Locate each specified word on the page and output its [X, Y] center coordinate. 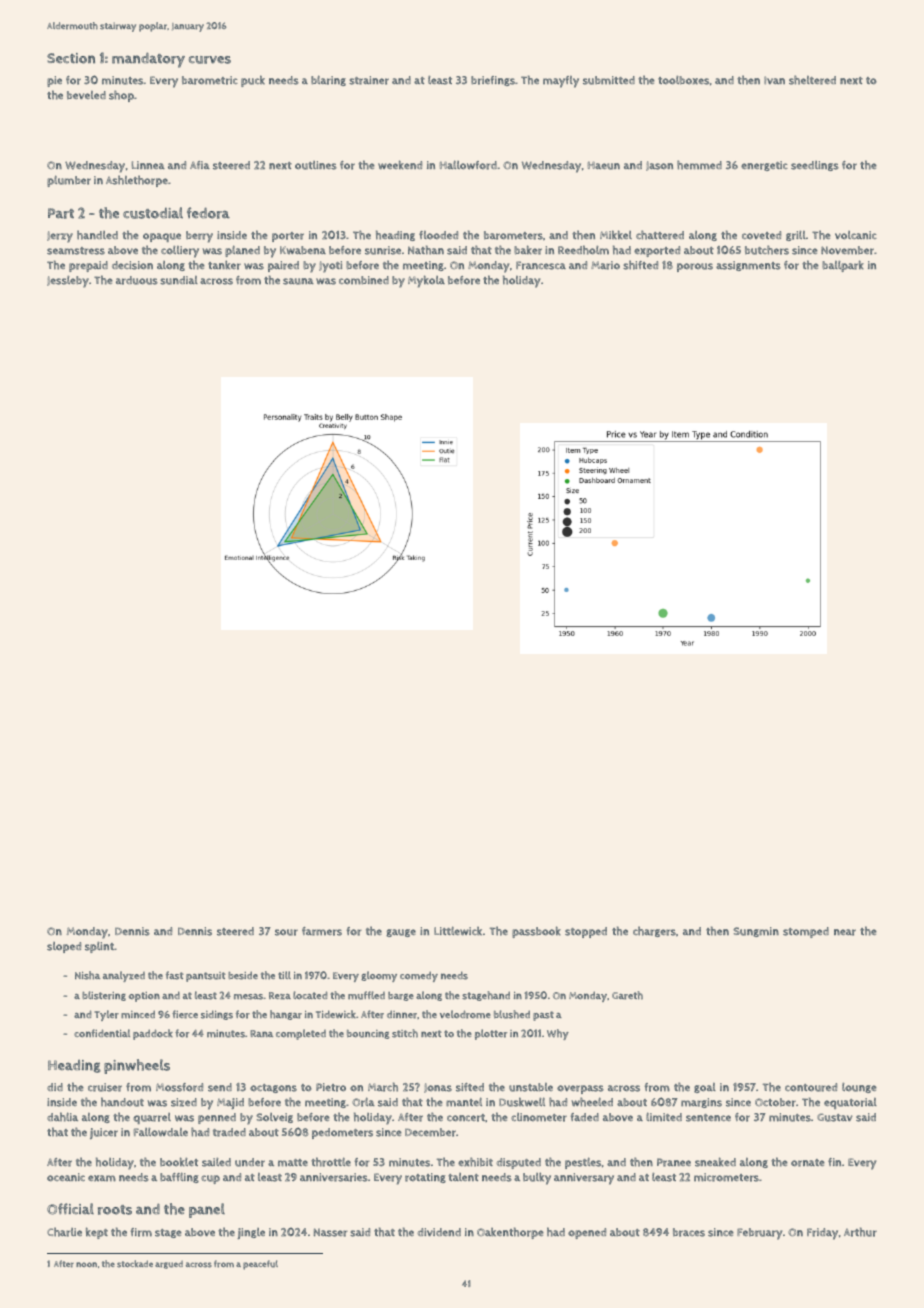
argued [169, 1265]
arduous [137, 280]
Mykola [426, 281]
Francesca [541, 265]
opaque [162, 237]
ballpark [843, 266]
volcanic [856, 235]
